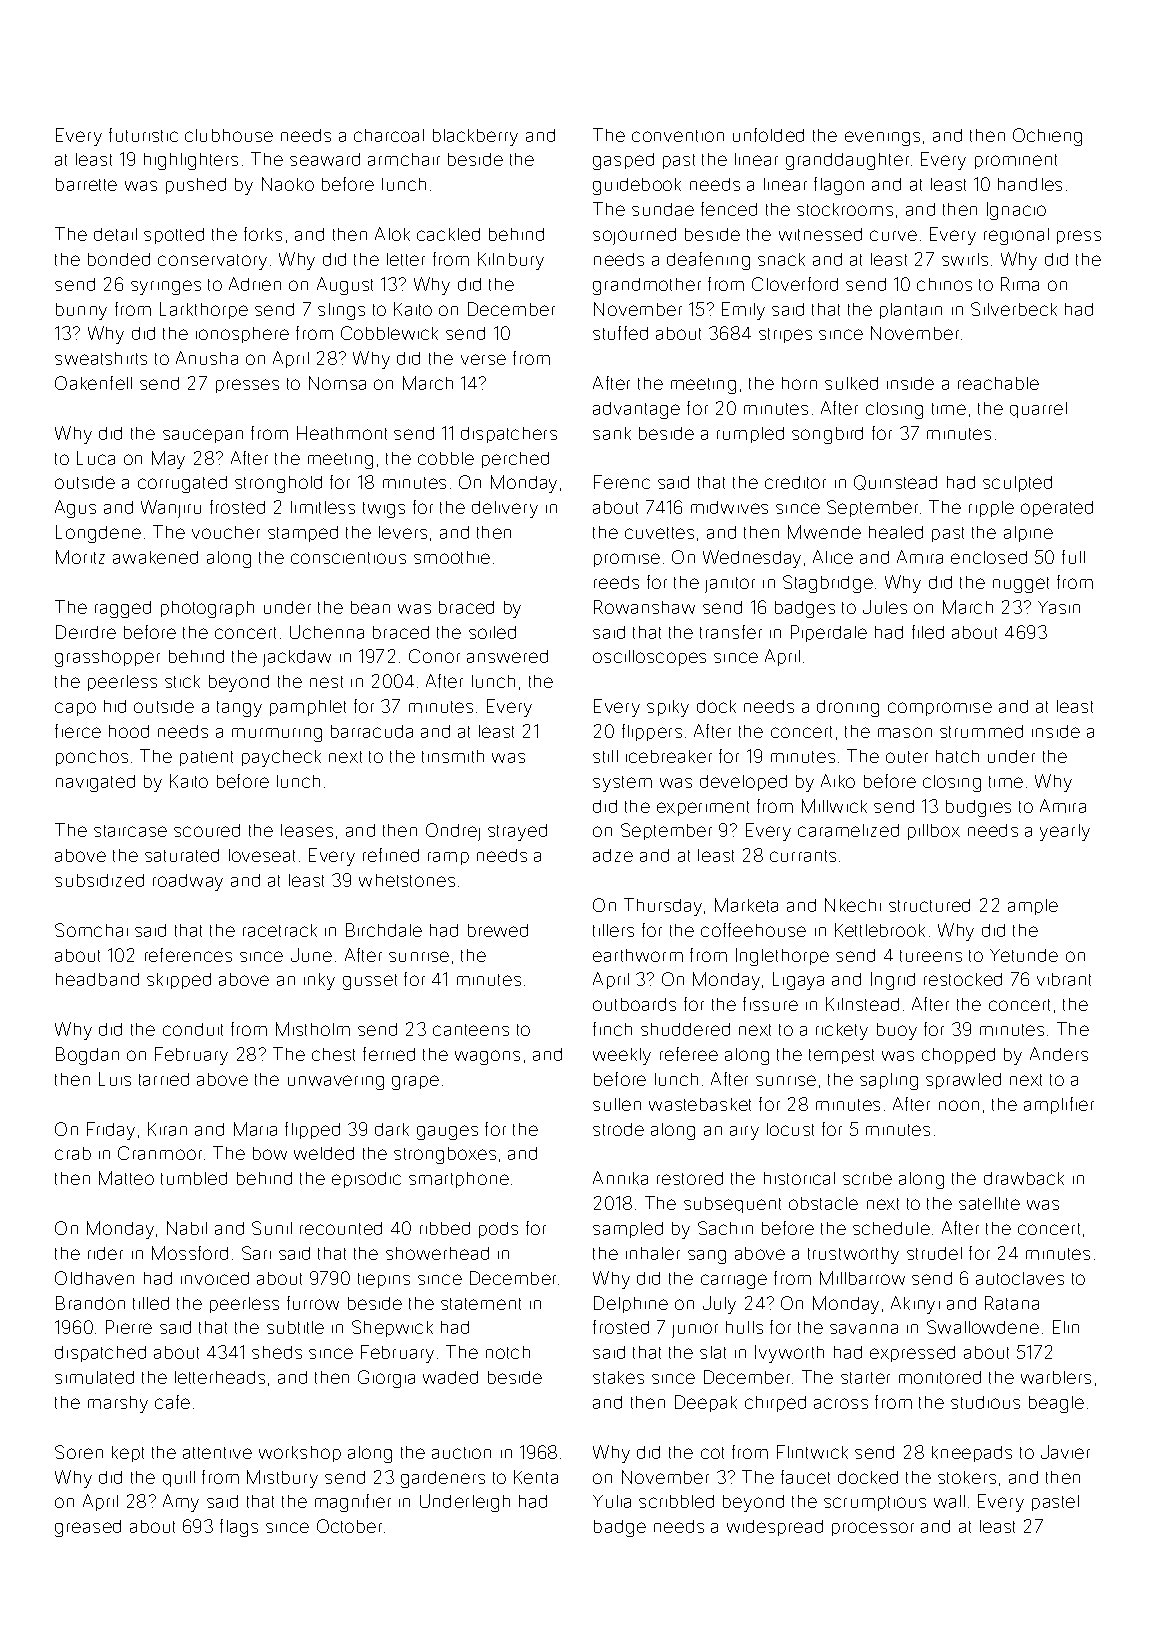  I want to click on Kilnbury, so click(511, 261).
